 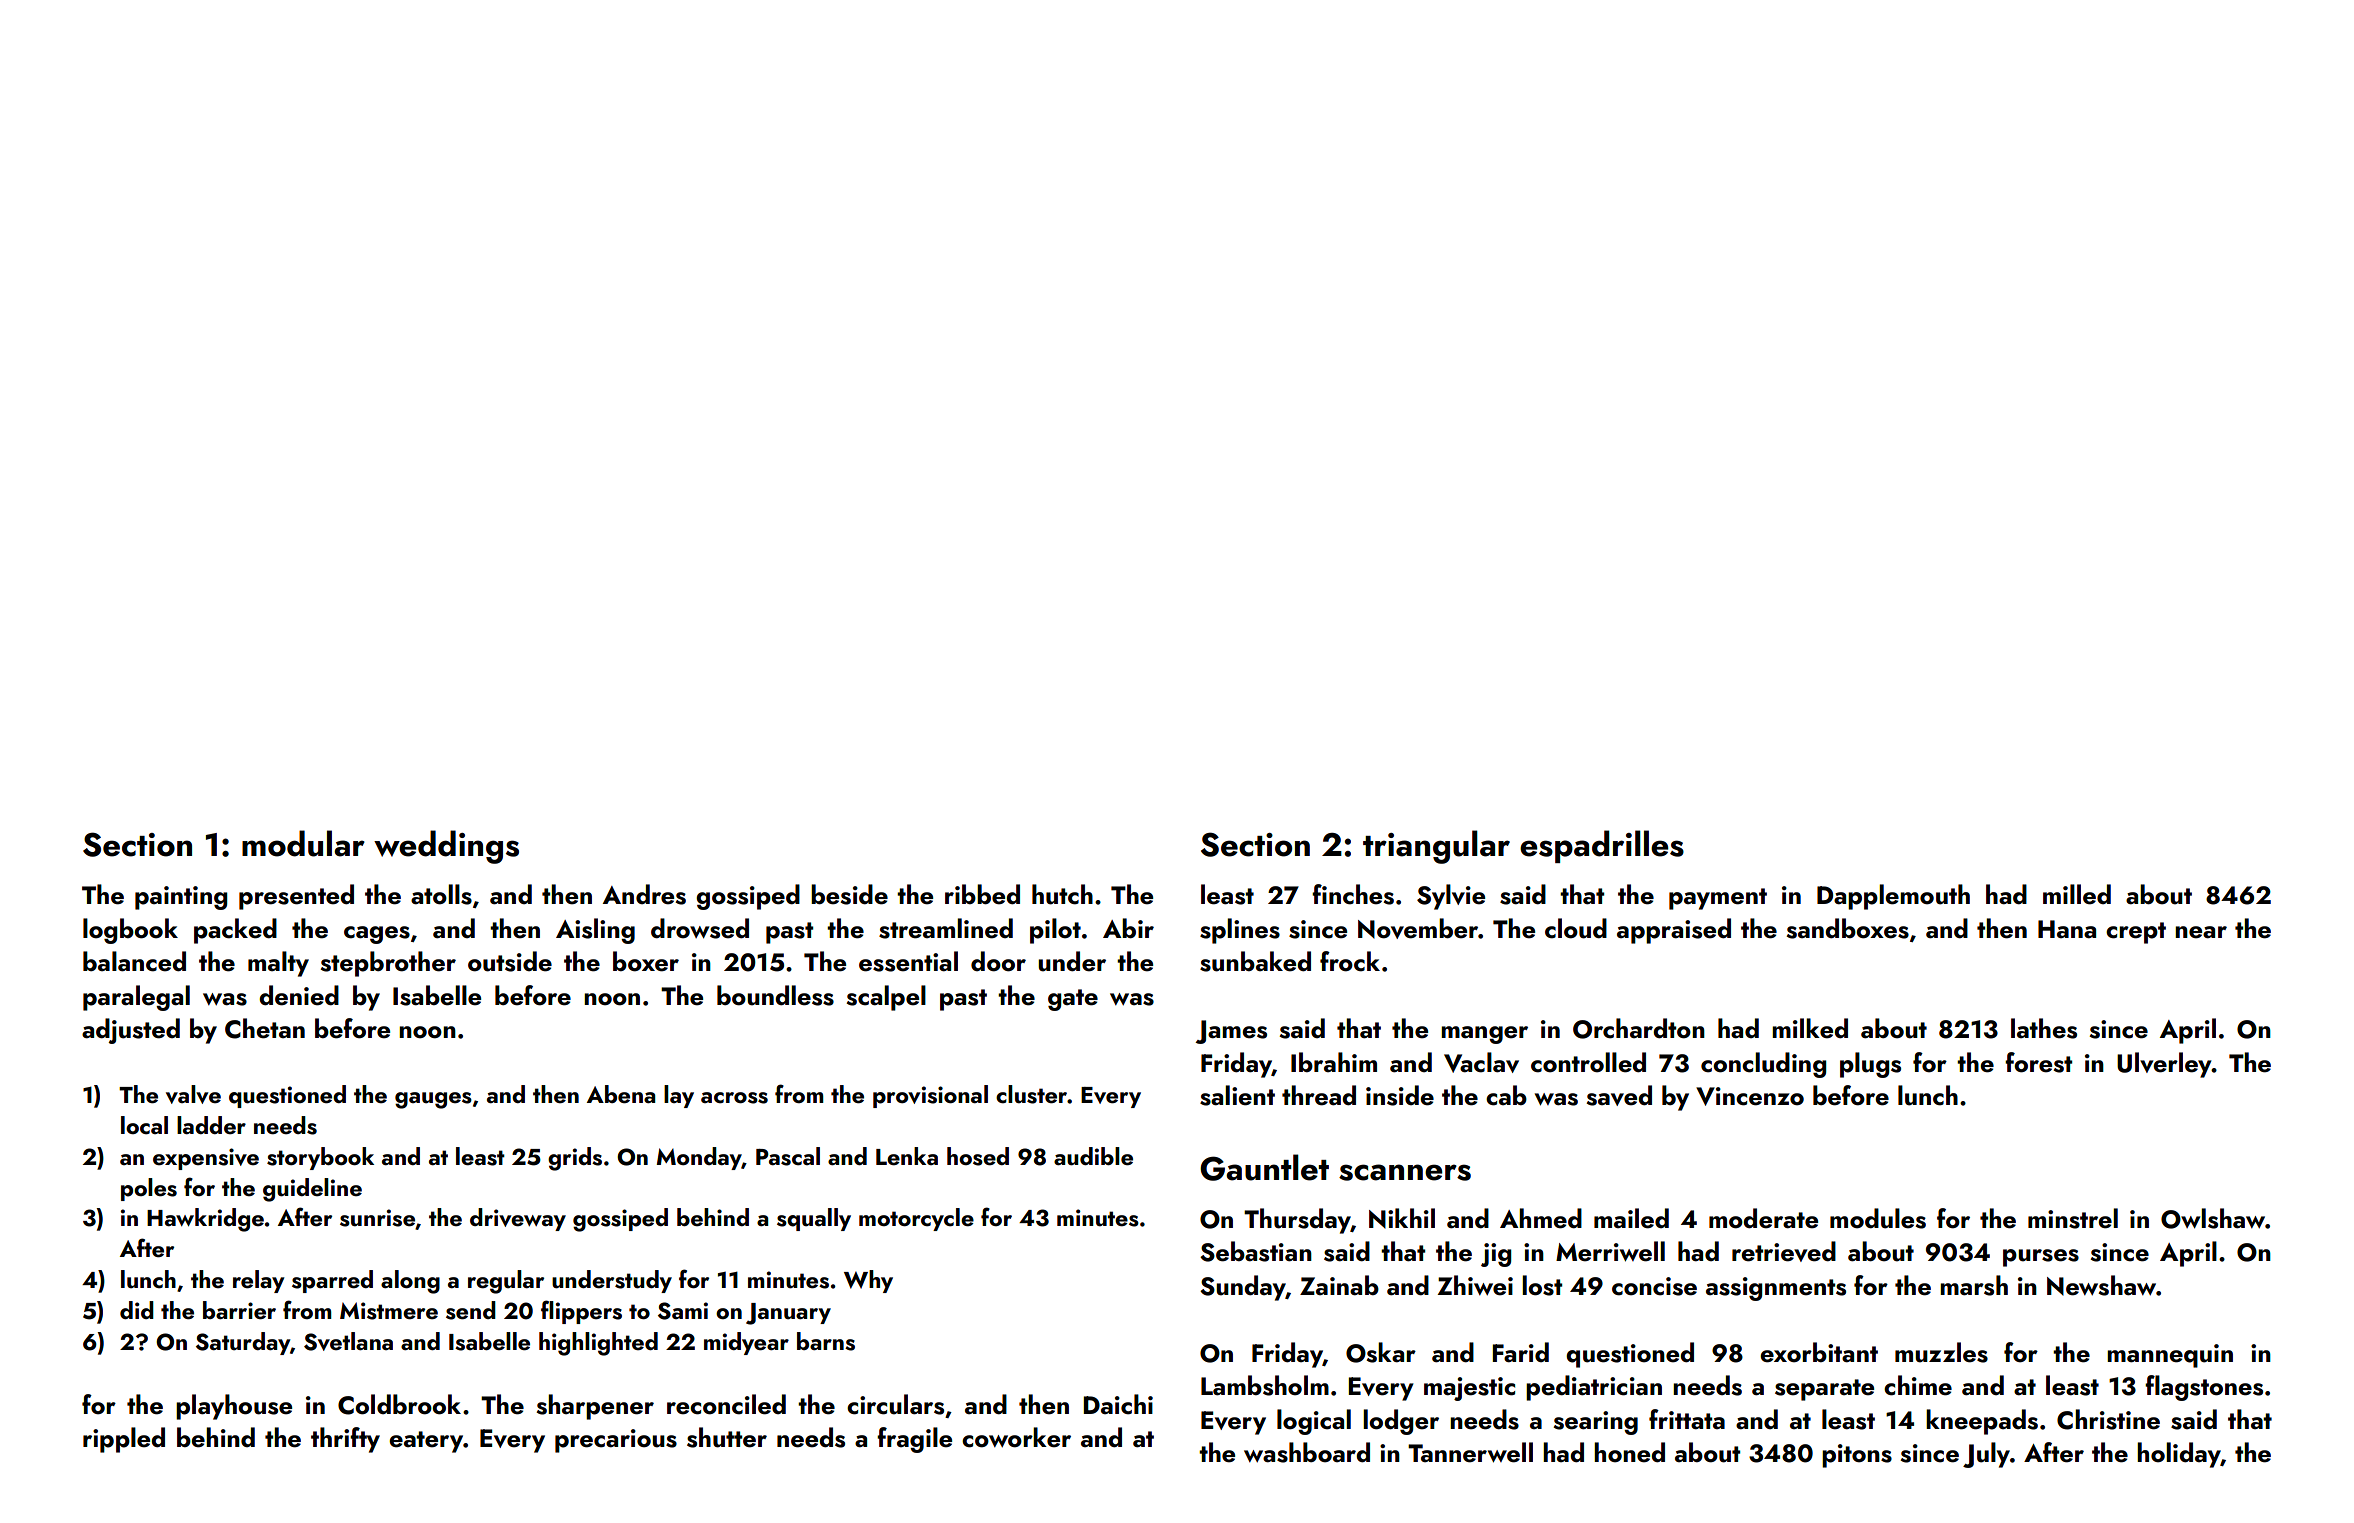 What do you see at coordinates (348, 1341) in the screenshot?
I see `Svetlana` at bounding box center [348, 1341].
